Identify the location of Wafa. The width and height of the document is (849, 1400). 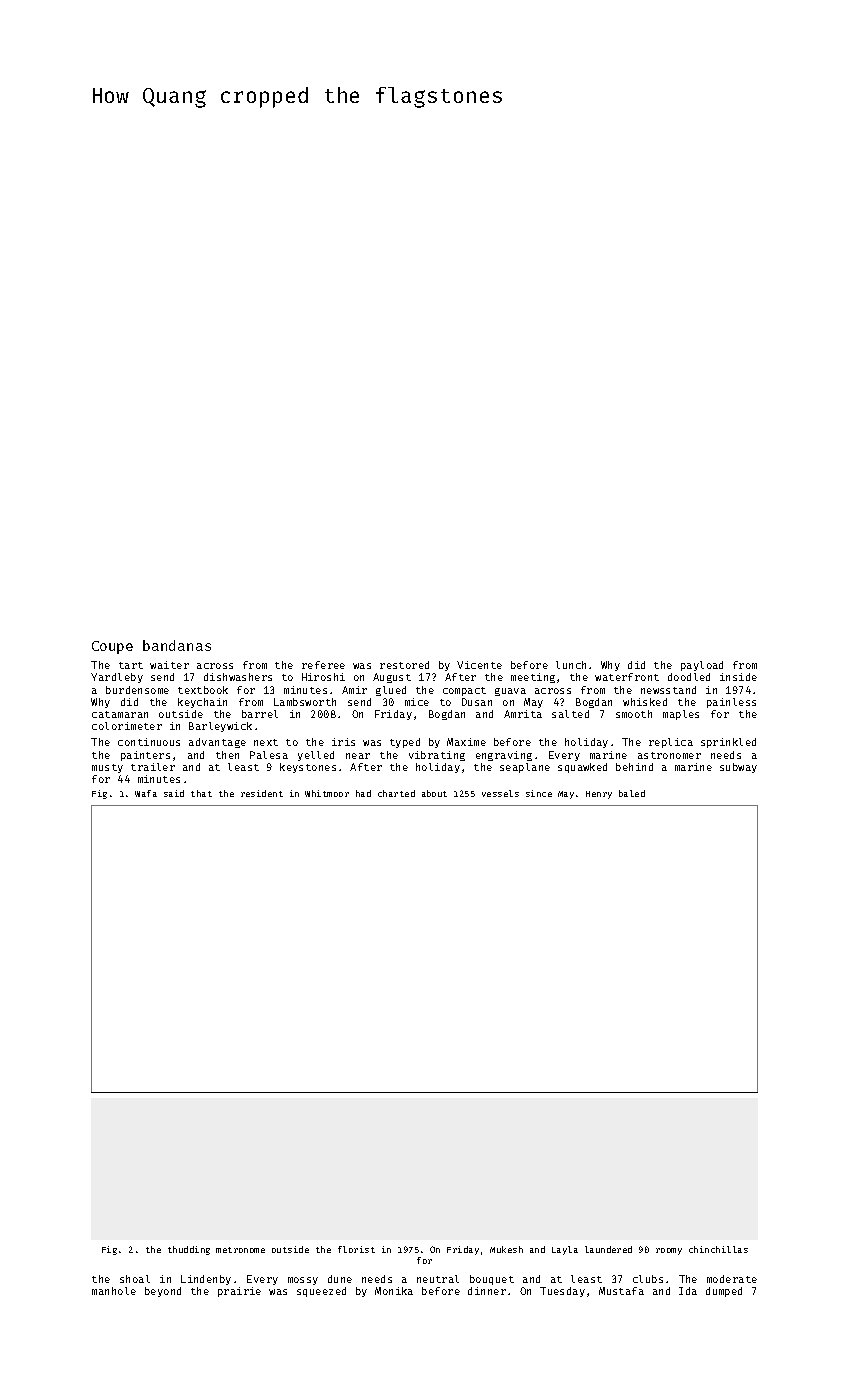
(146, 793).
